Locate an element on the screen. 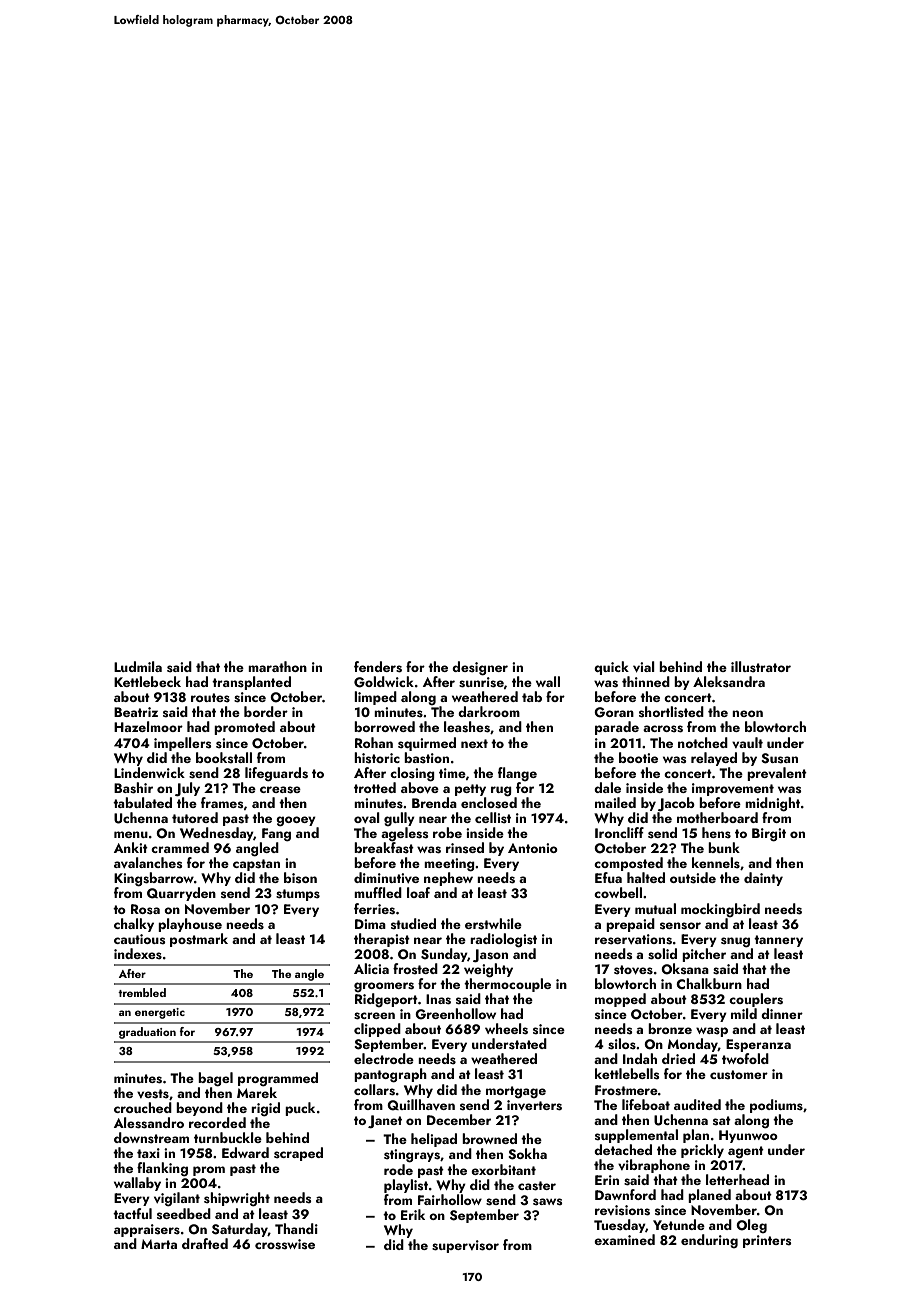 This screenshot has width=924, height=1308. improvement is located at coordinates (733, 789).
